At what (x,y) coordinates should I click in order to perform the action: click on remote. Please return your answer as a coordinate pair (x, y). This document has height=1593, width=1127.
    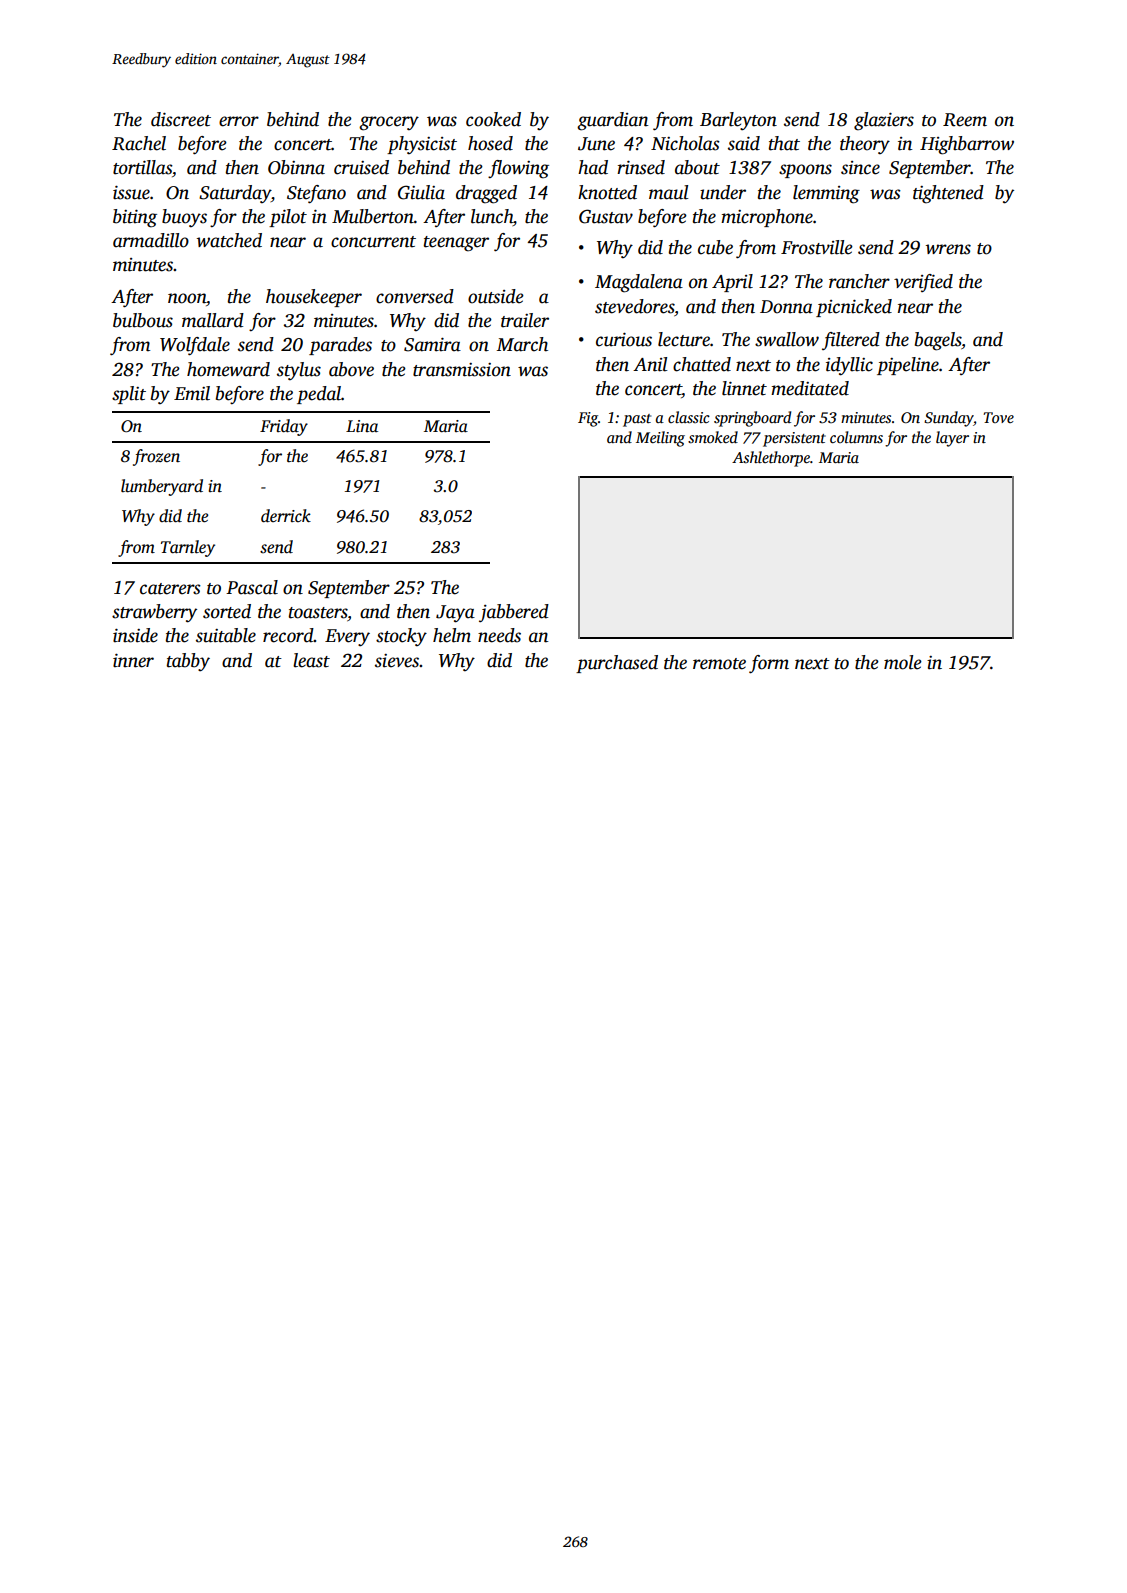
    Looking at the image, I should click on (719, 664).
